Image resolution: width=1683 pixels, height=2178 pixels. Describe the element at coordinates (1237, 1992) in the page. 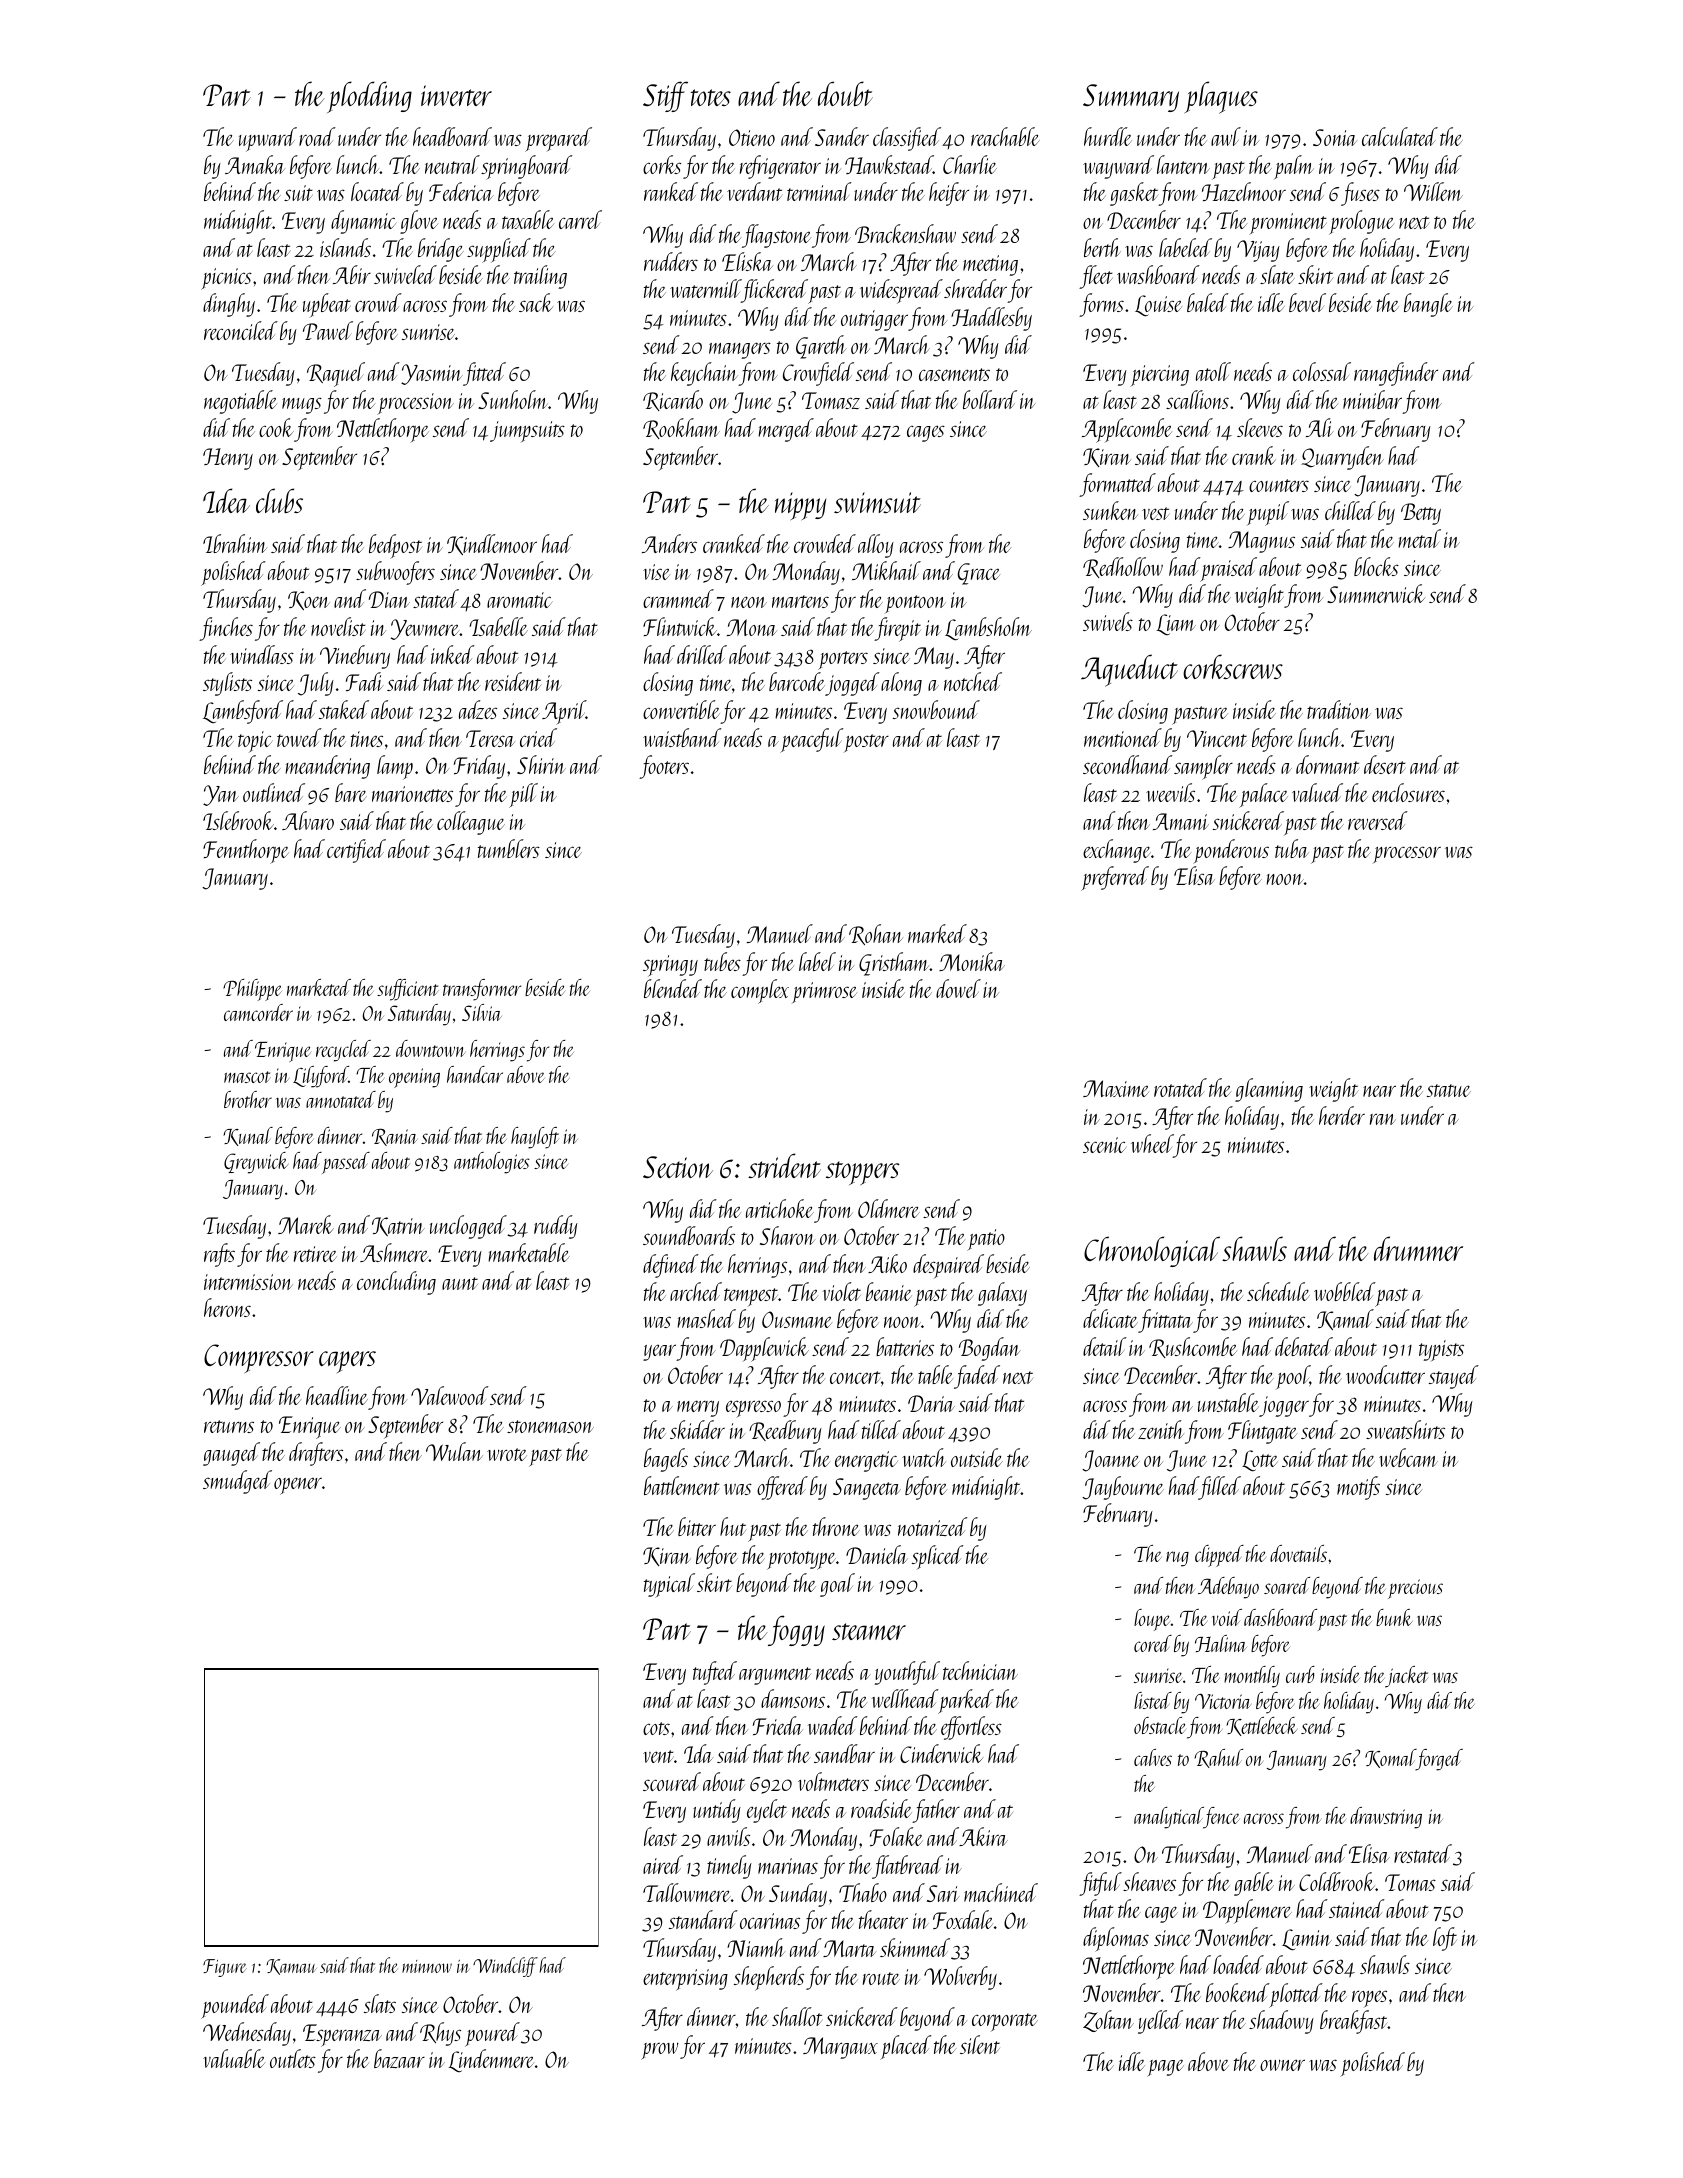

I see `bookend` at that location.
